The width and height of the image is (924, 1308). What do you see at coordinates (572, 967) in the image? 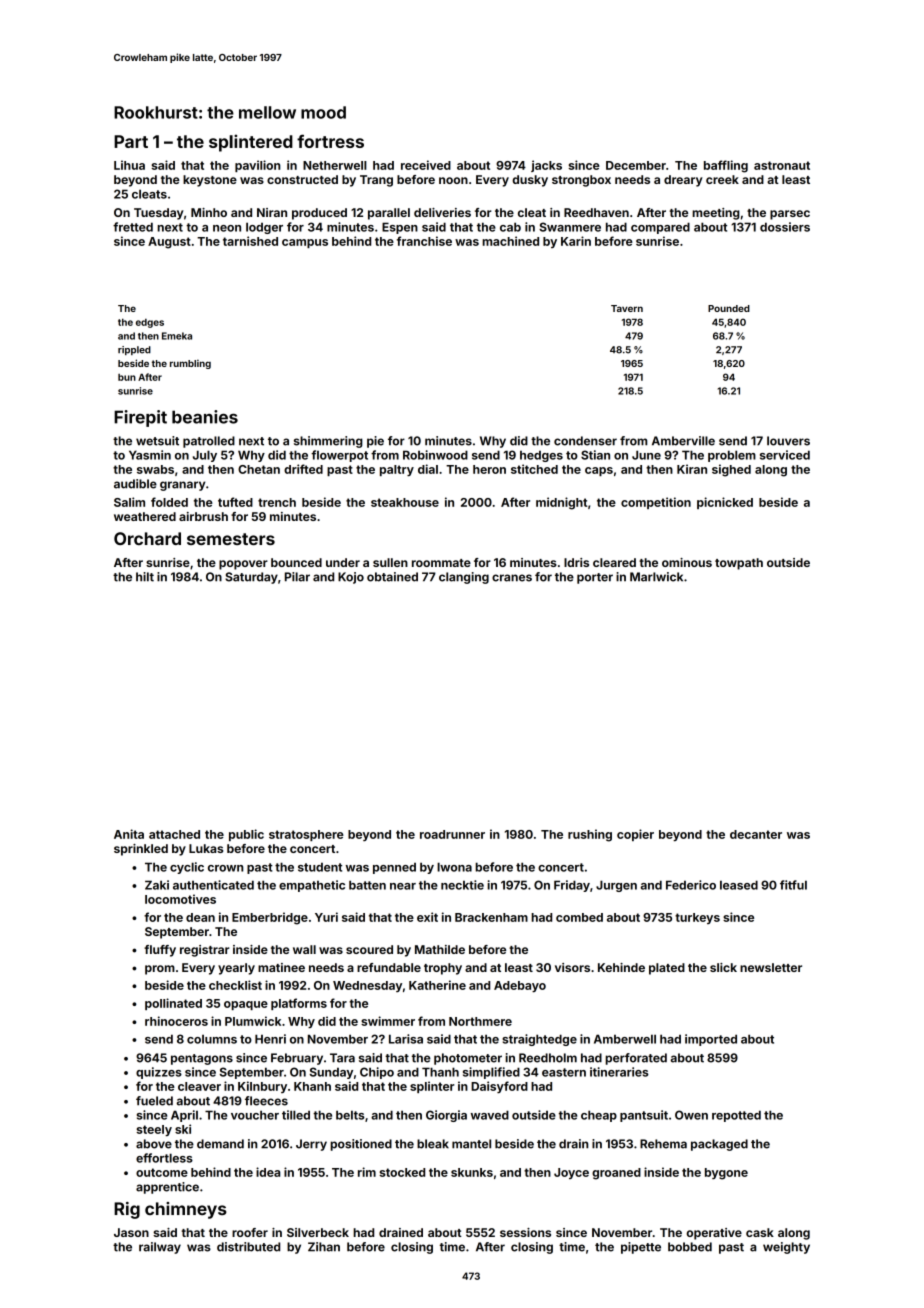
I see `visors` at bounding box center [572, 967].
